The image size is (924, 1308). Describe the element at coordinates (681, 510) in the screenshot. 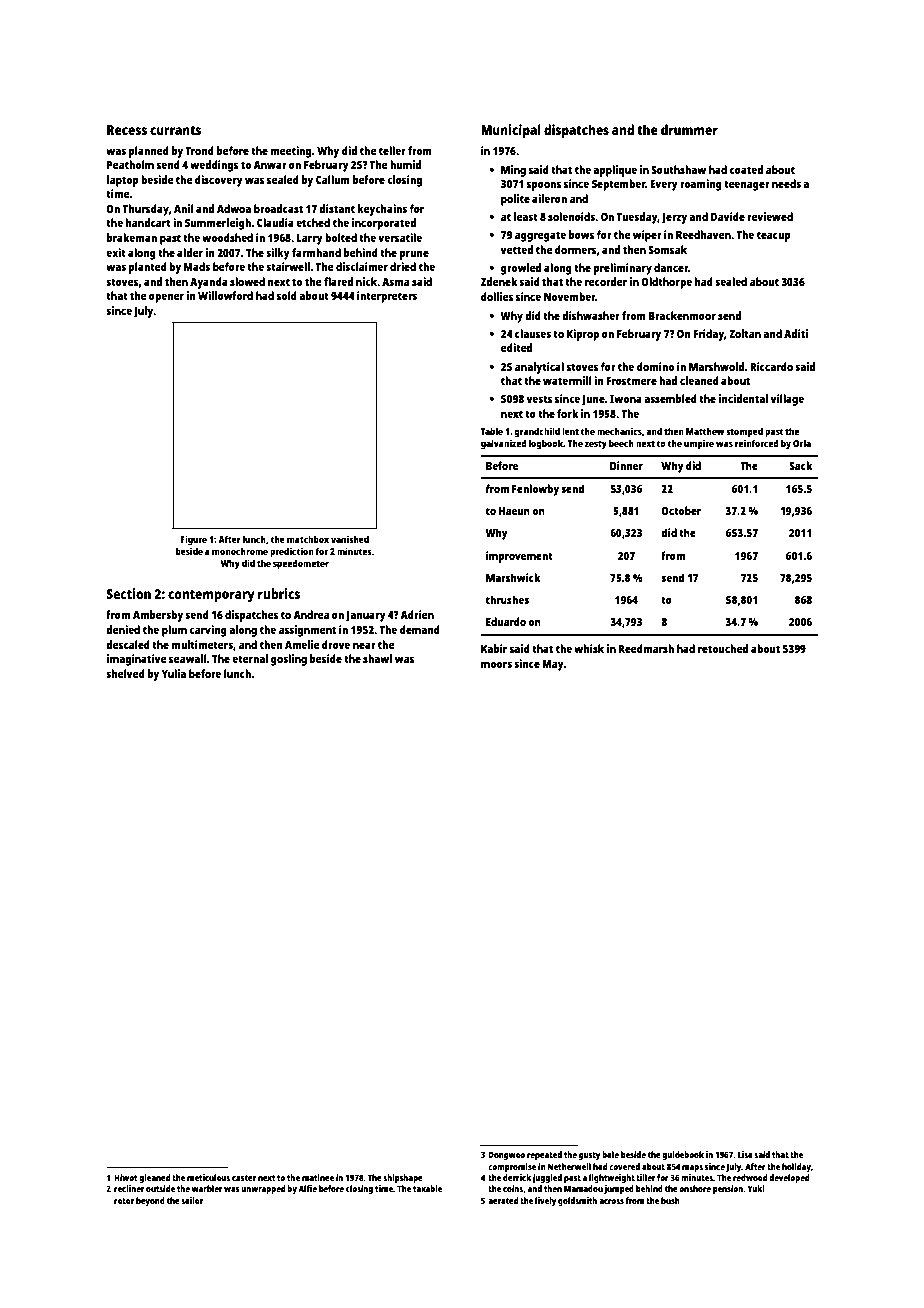

I see `October` at that location.
